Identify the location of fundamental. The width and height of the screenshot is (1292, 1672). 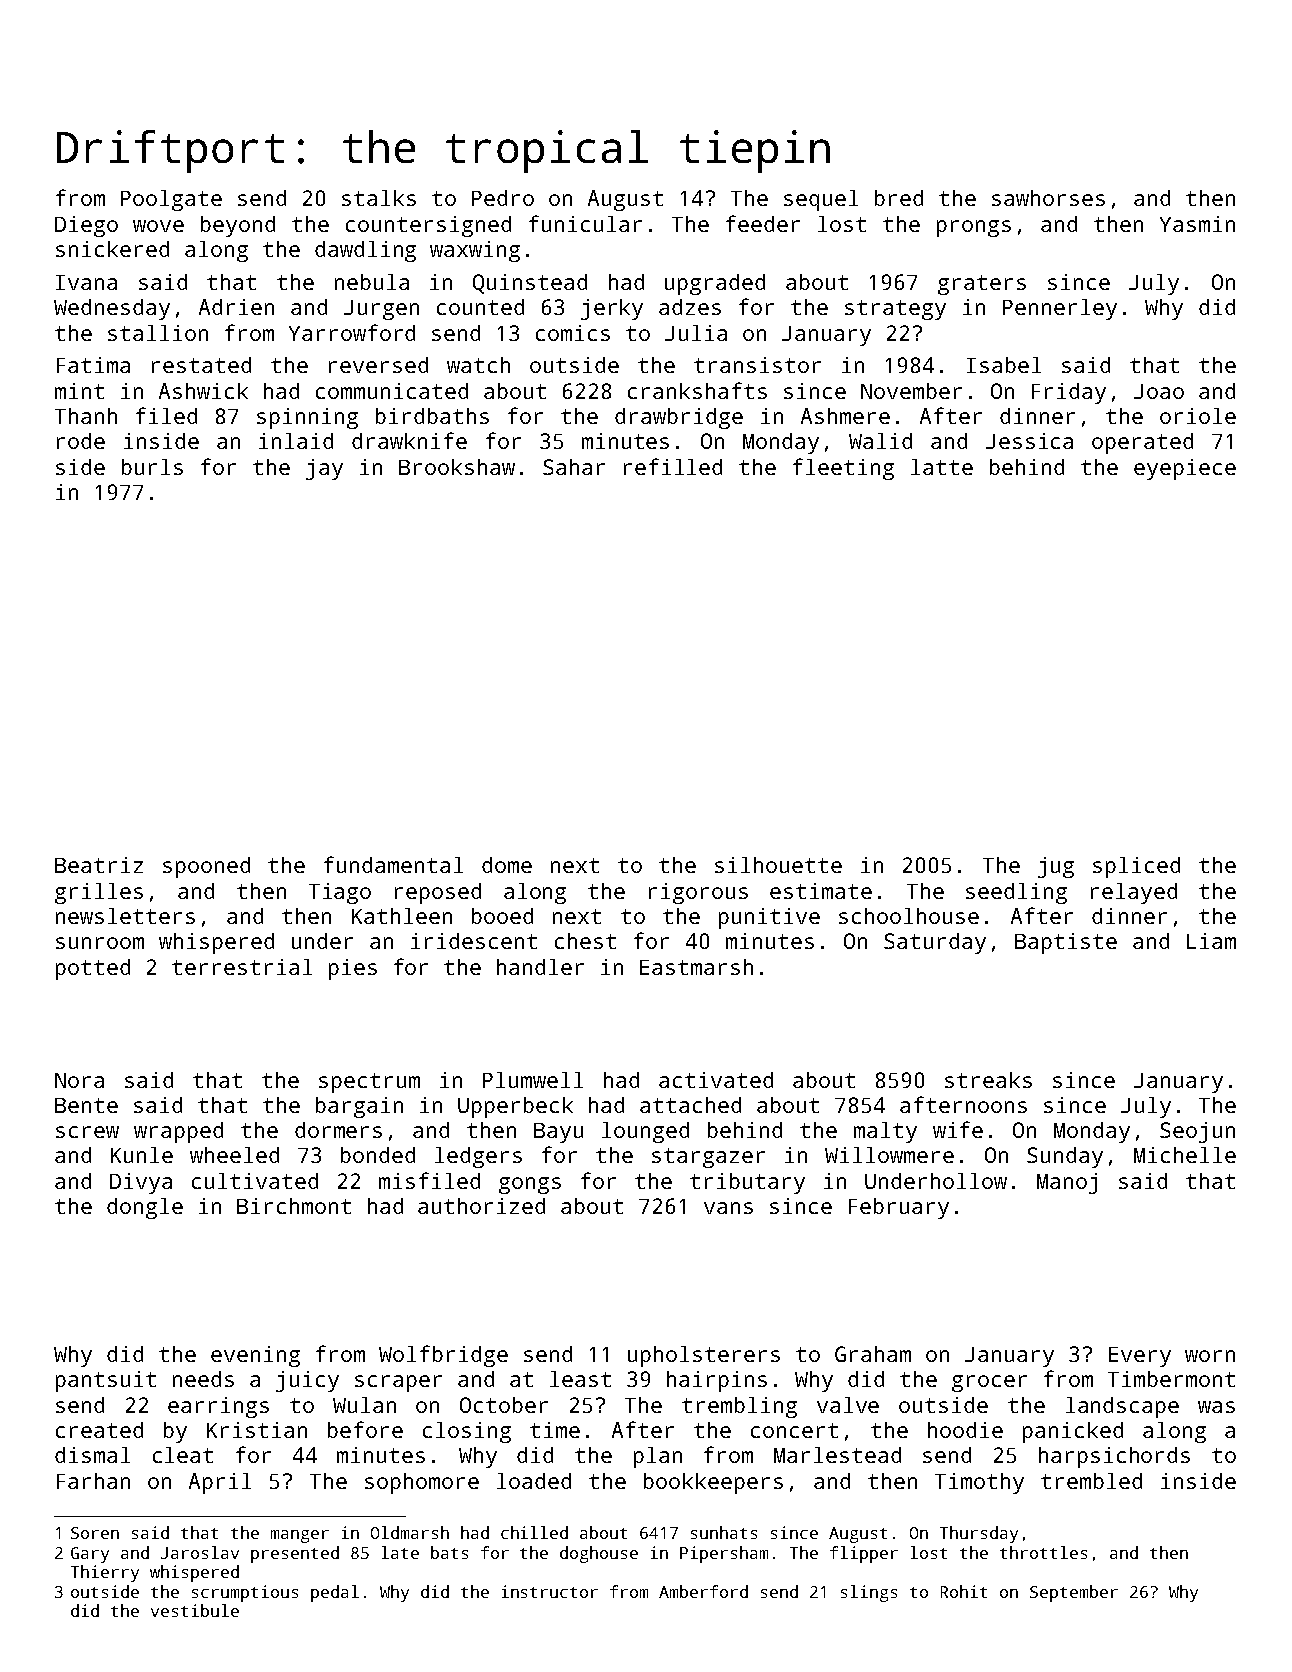
(393, 864).
